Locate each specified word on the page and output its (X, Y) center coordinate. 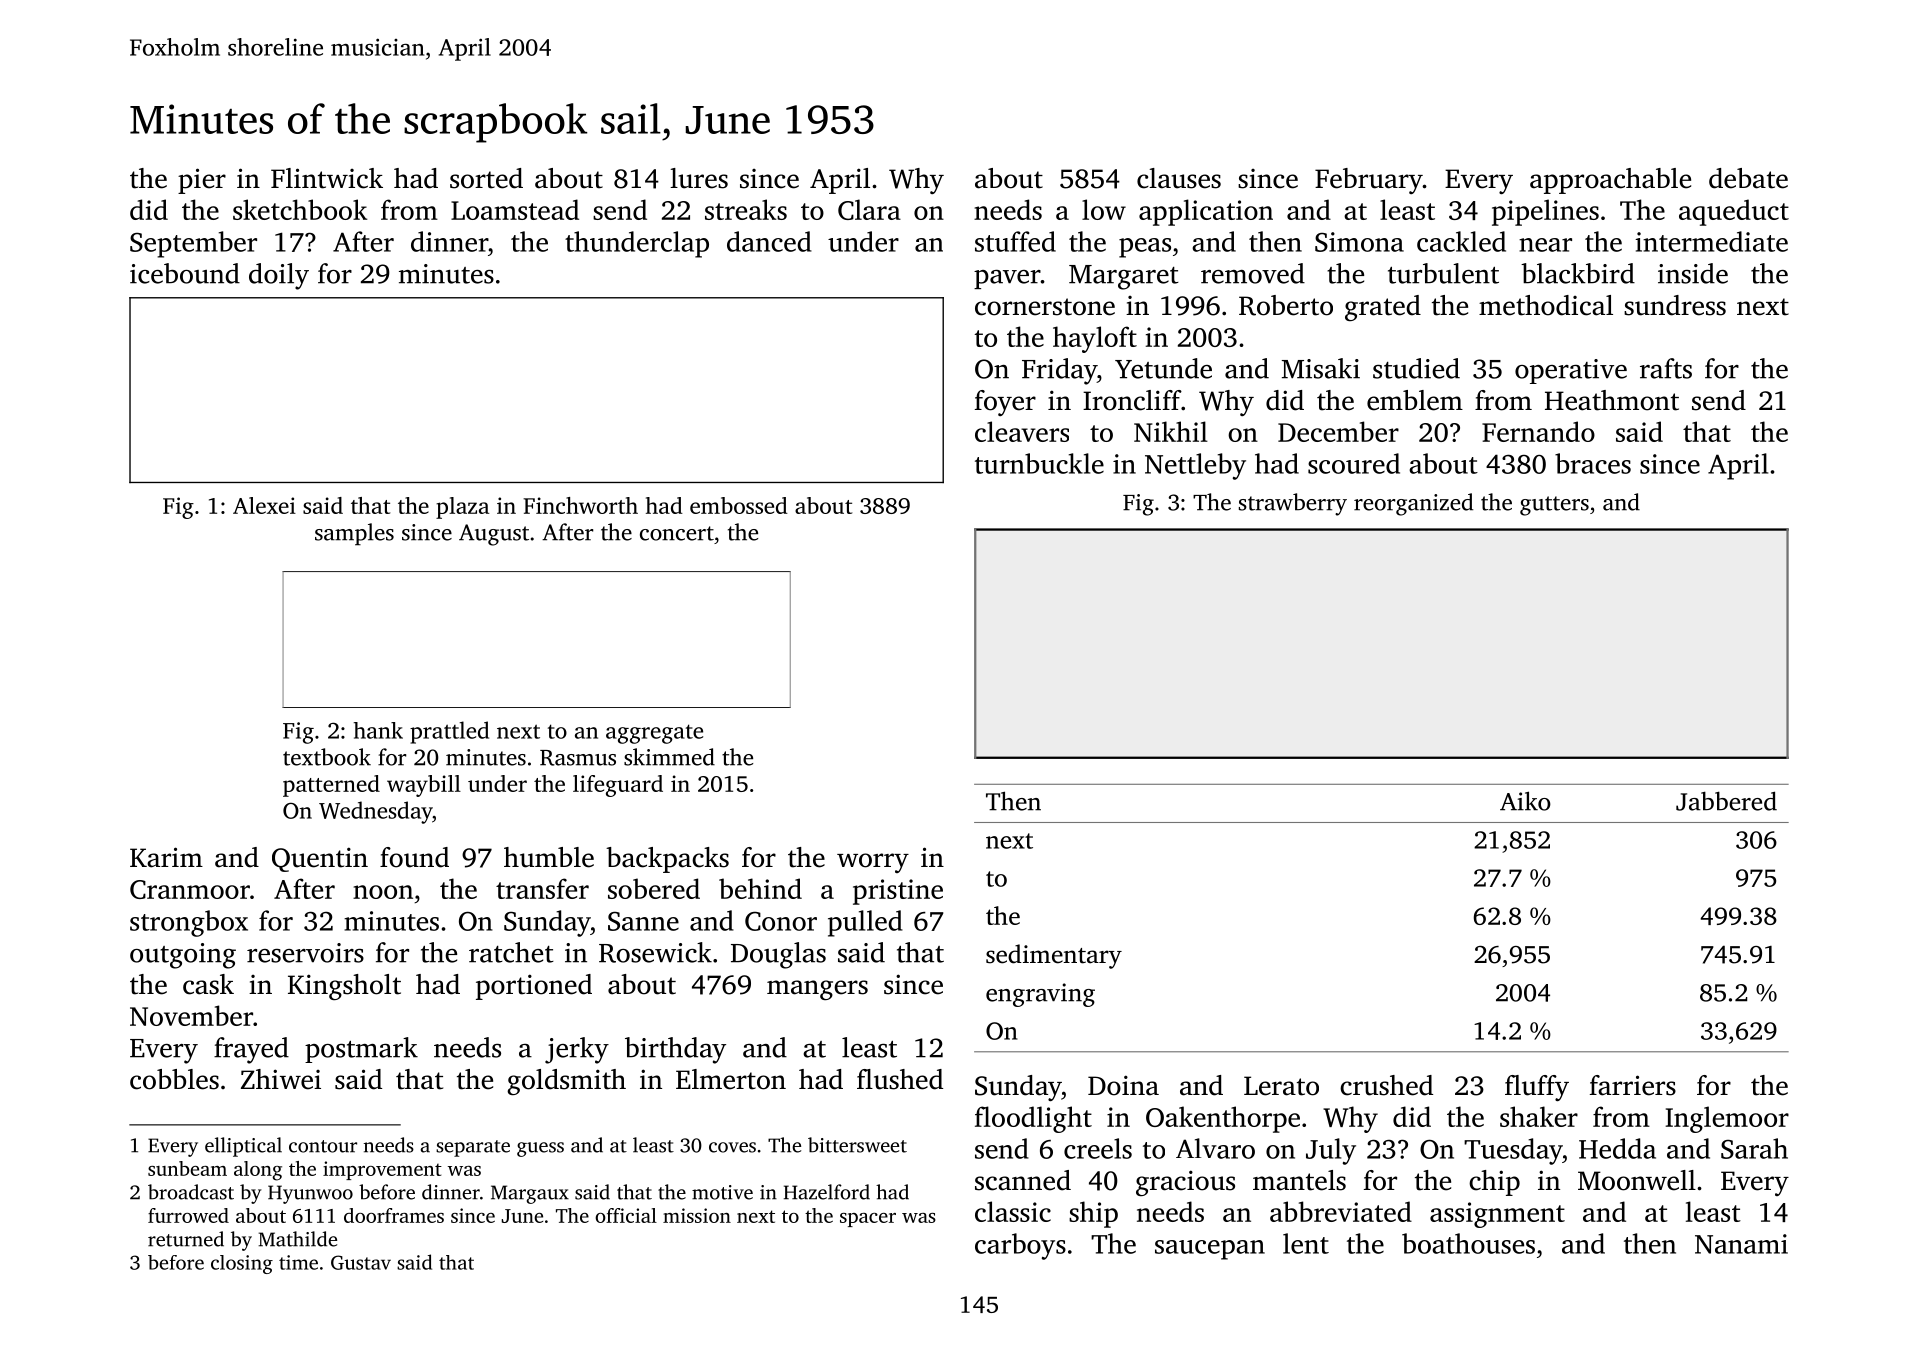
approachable (1610, 181)
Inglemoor (1727, 1119)
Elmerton (731, 1079)
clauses (1179, 178)
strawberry (1293, 504)
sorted (486, 178)
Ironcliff (1132, 400)
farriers (1633, 1085)
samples (354, 534)
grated (1383, 308)
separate (473, 1148)
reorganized (1413, 504)
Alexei (264, 505)
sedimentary (1054, 956)
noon (383, 892)
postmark (361, 1050)
